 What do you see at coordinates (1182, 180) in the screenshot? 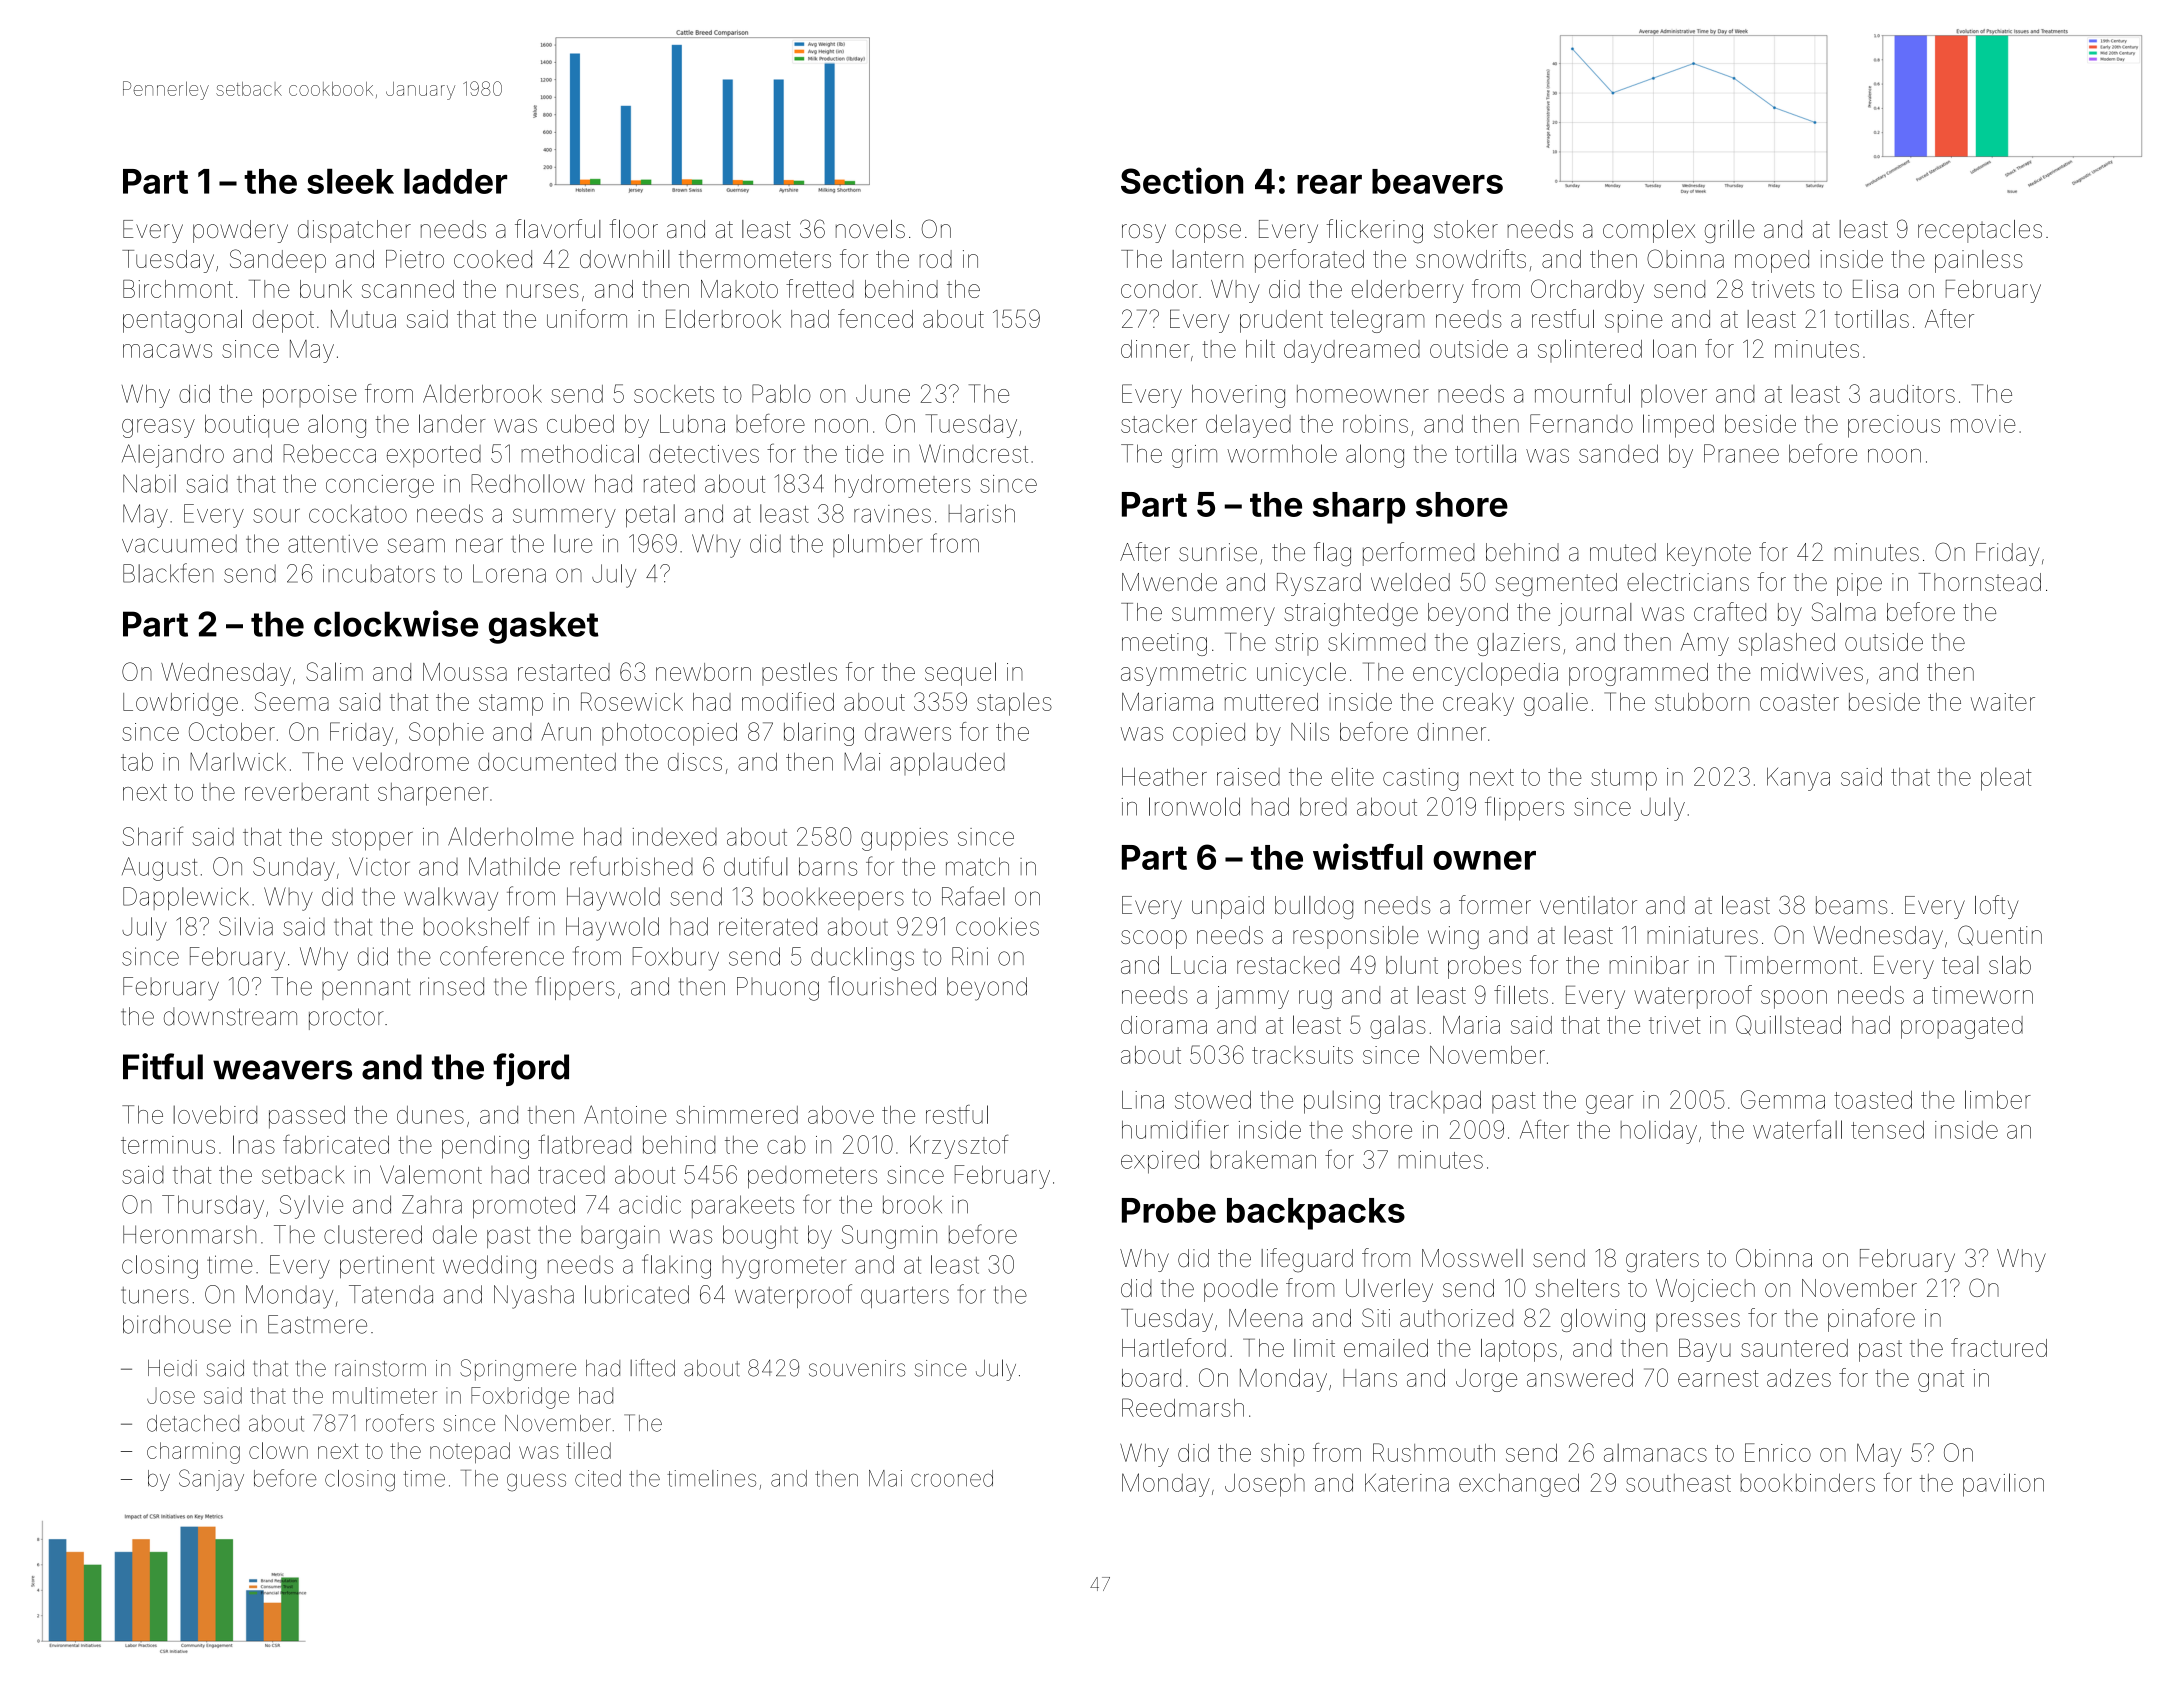
I see `Section` at bounding box center [1182, 180].
